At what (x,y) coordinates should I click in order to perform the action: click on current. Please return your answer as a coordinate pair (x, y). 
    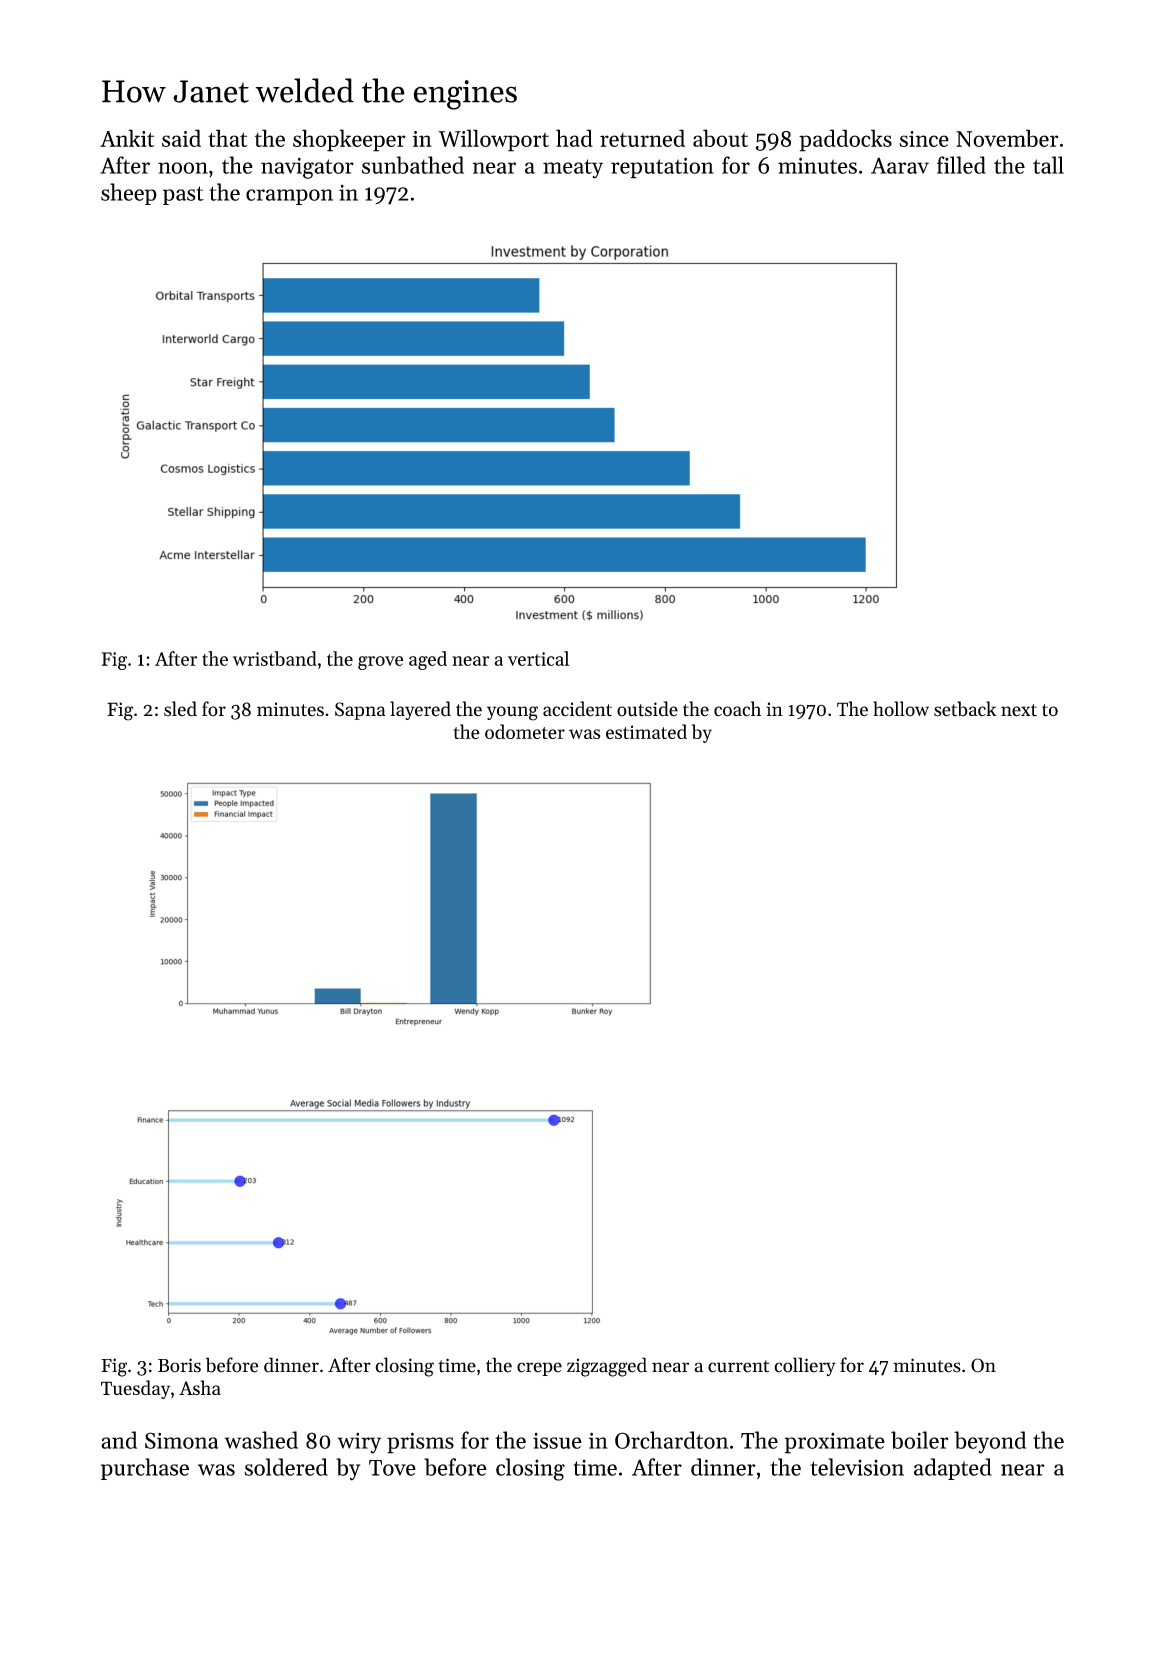
    Looking at the image, I should click on (738, 1366).
